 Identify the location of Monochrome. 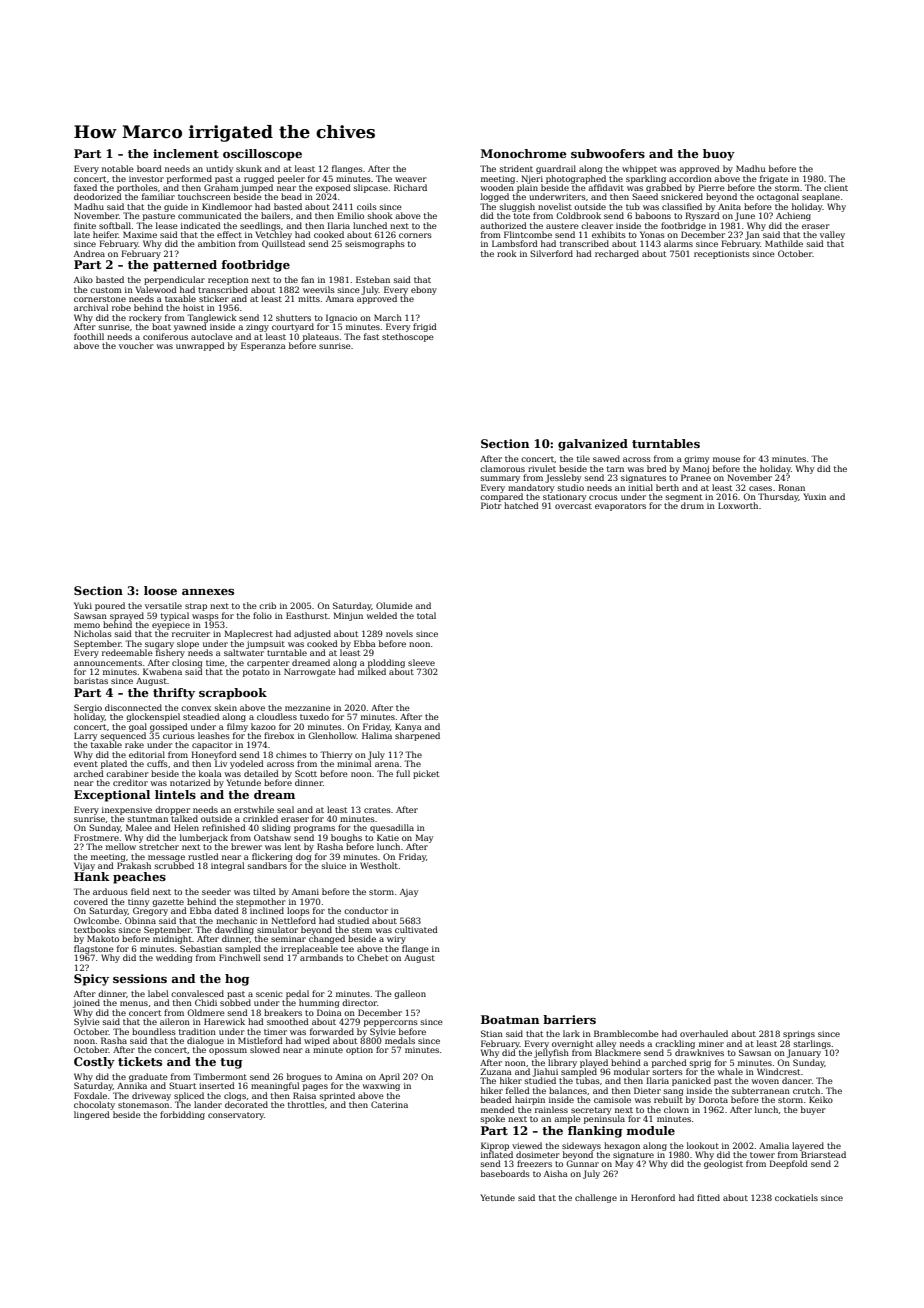
(524, 153).
